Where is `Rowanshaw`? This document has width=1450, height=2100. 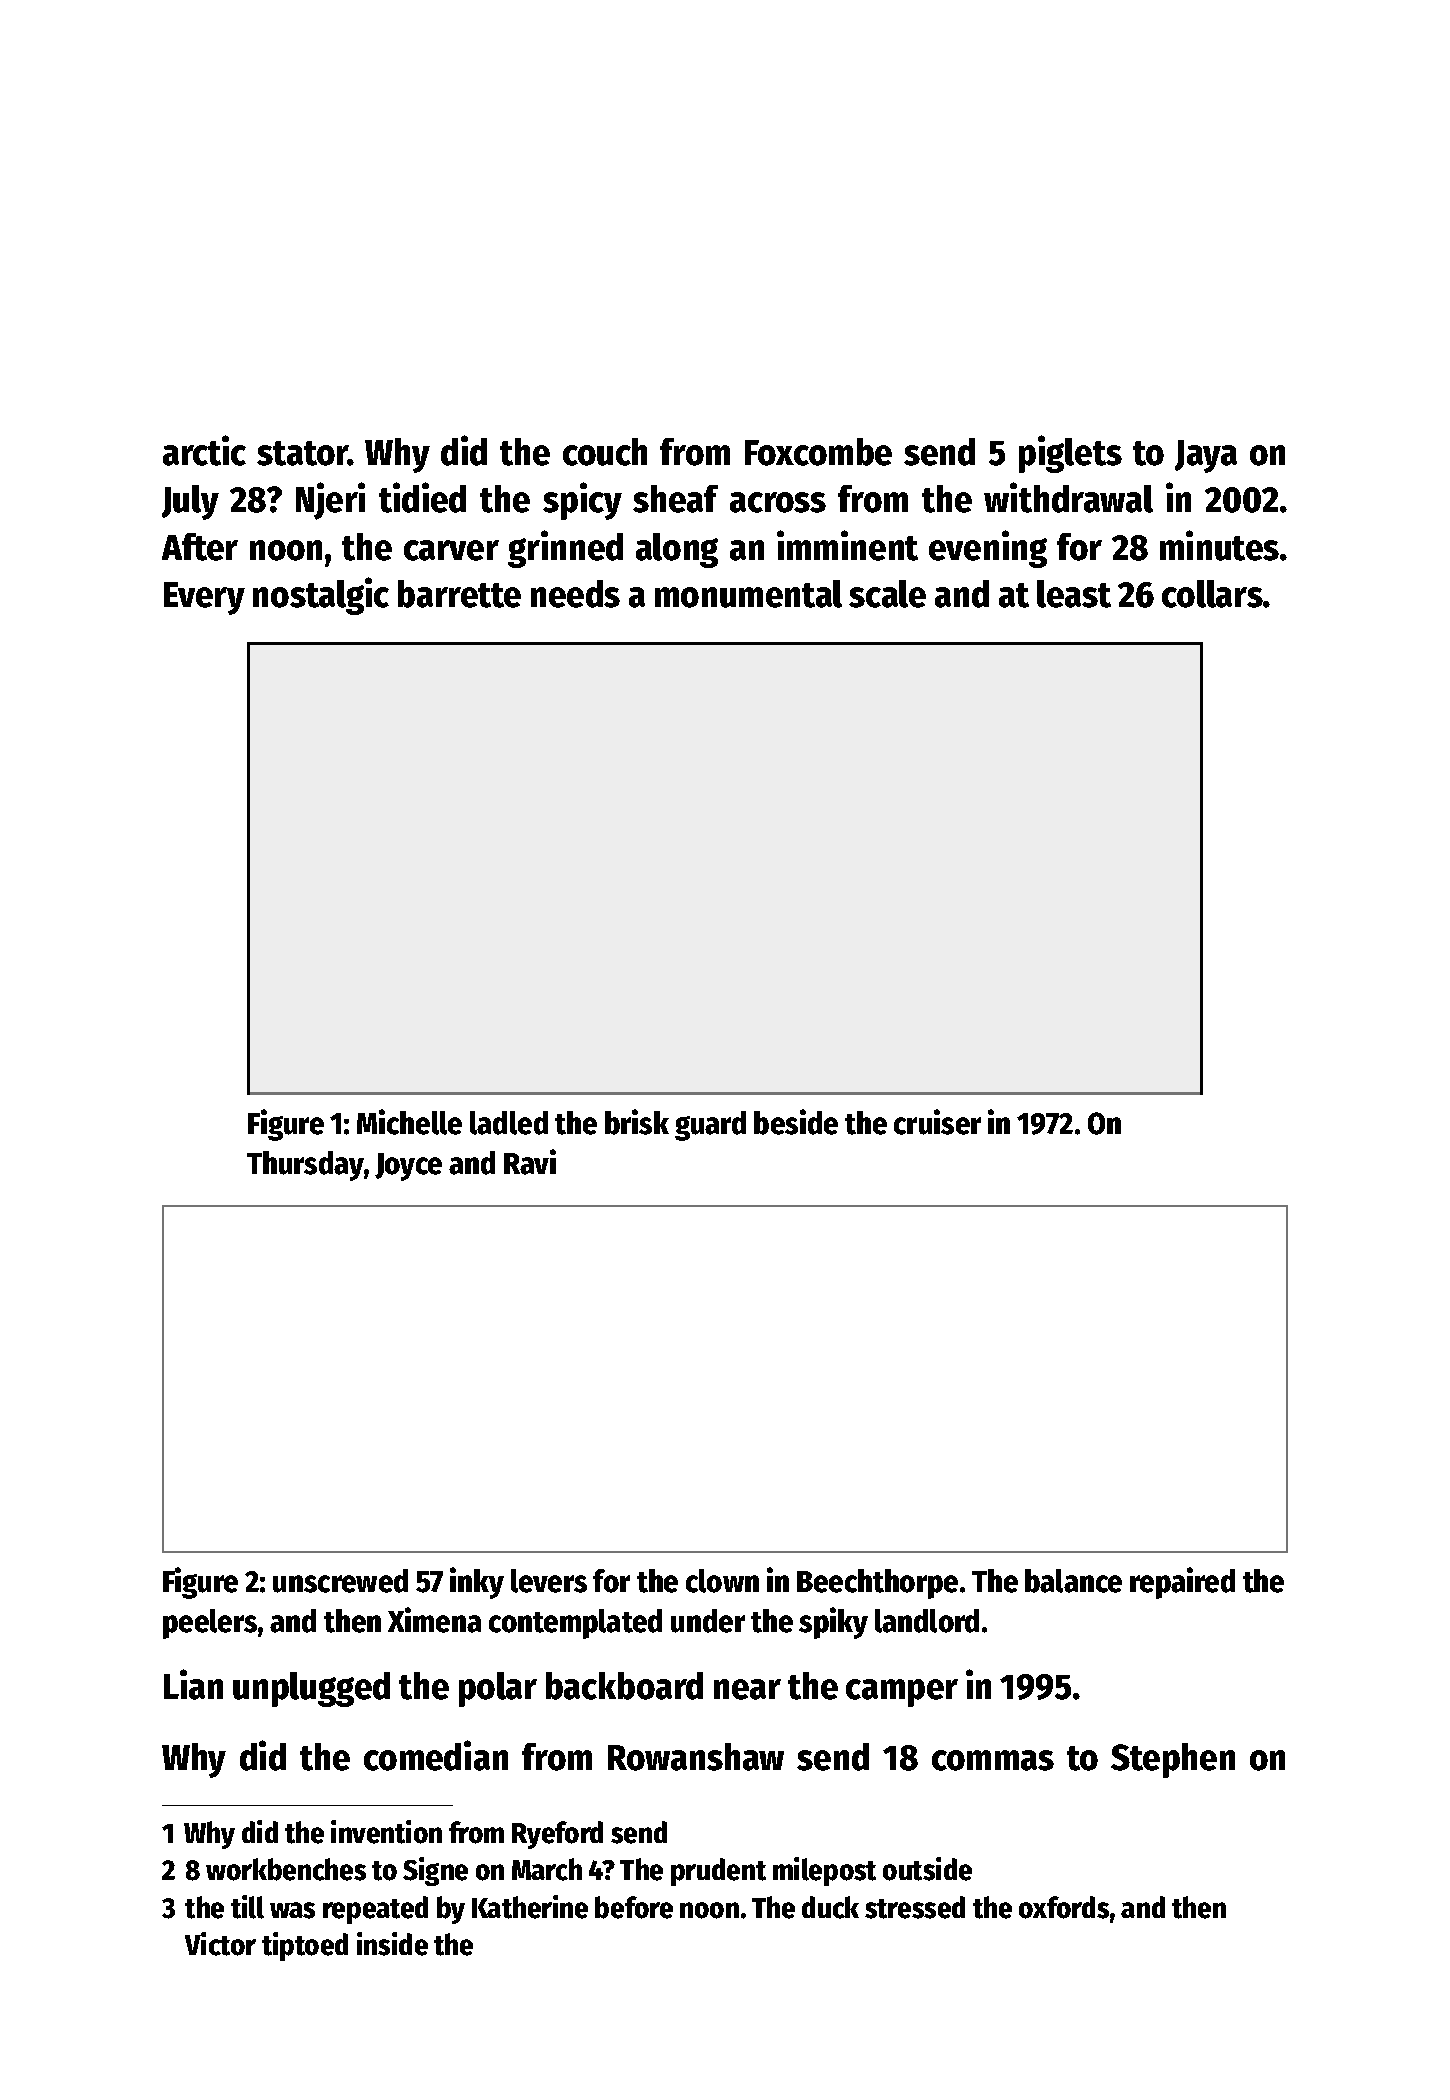 Rowanshaw is located at coordinates (696, 1757).
